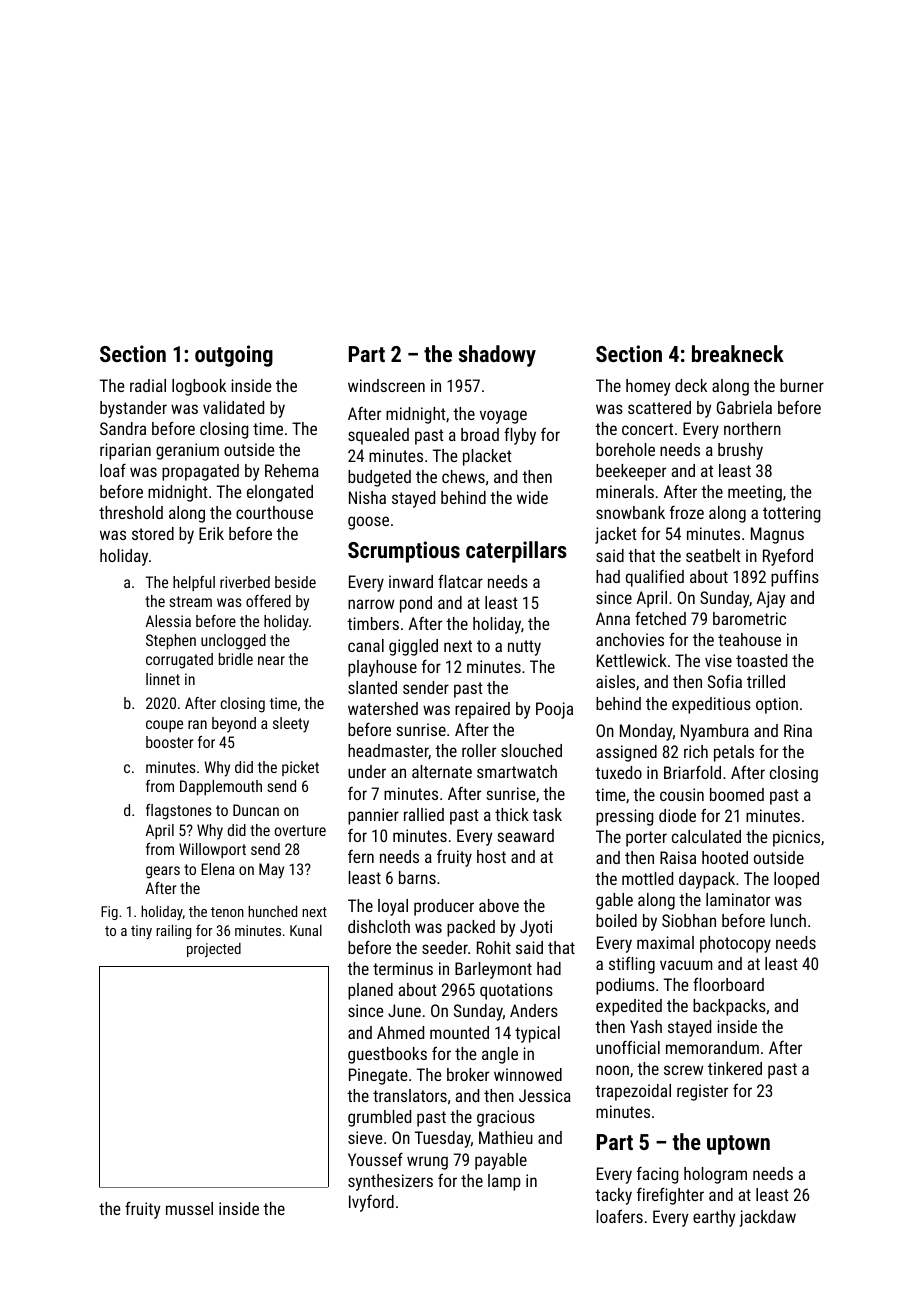  Describe the element at coordinates (417, 877) in the image. I see `barns` at that location.
